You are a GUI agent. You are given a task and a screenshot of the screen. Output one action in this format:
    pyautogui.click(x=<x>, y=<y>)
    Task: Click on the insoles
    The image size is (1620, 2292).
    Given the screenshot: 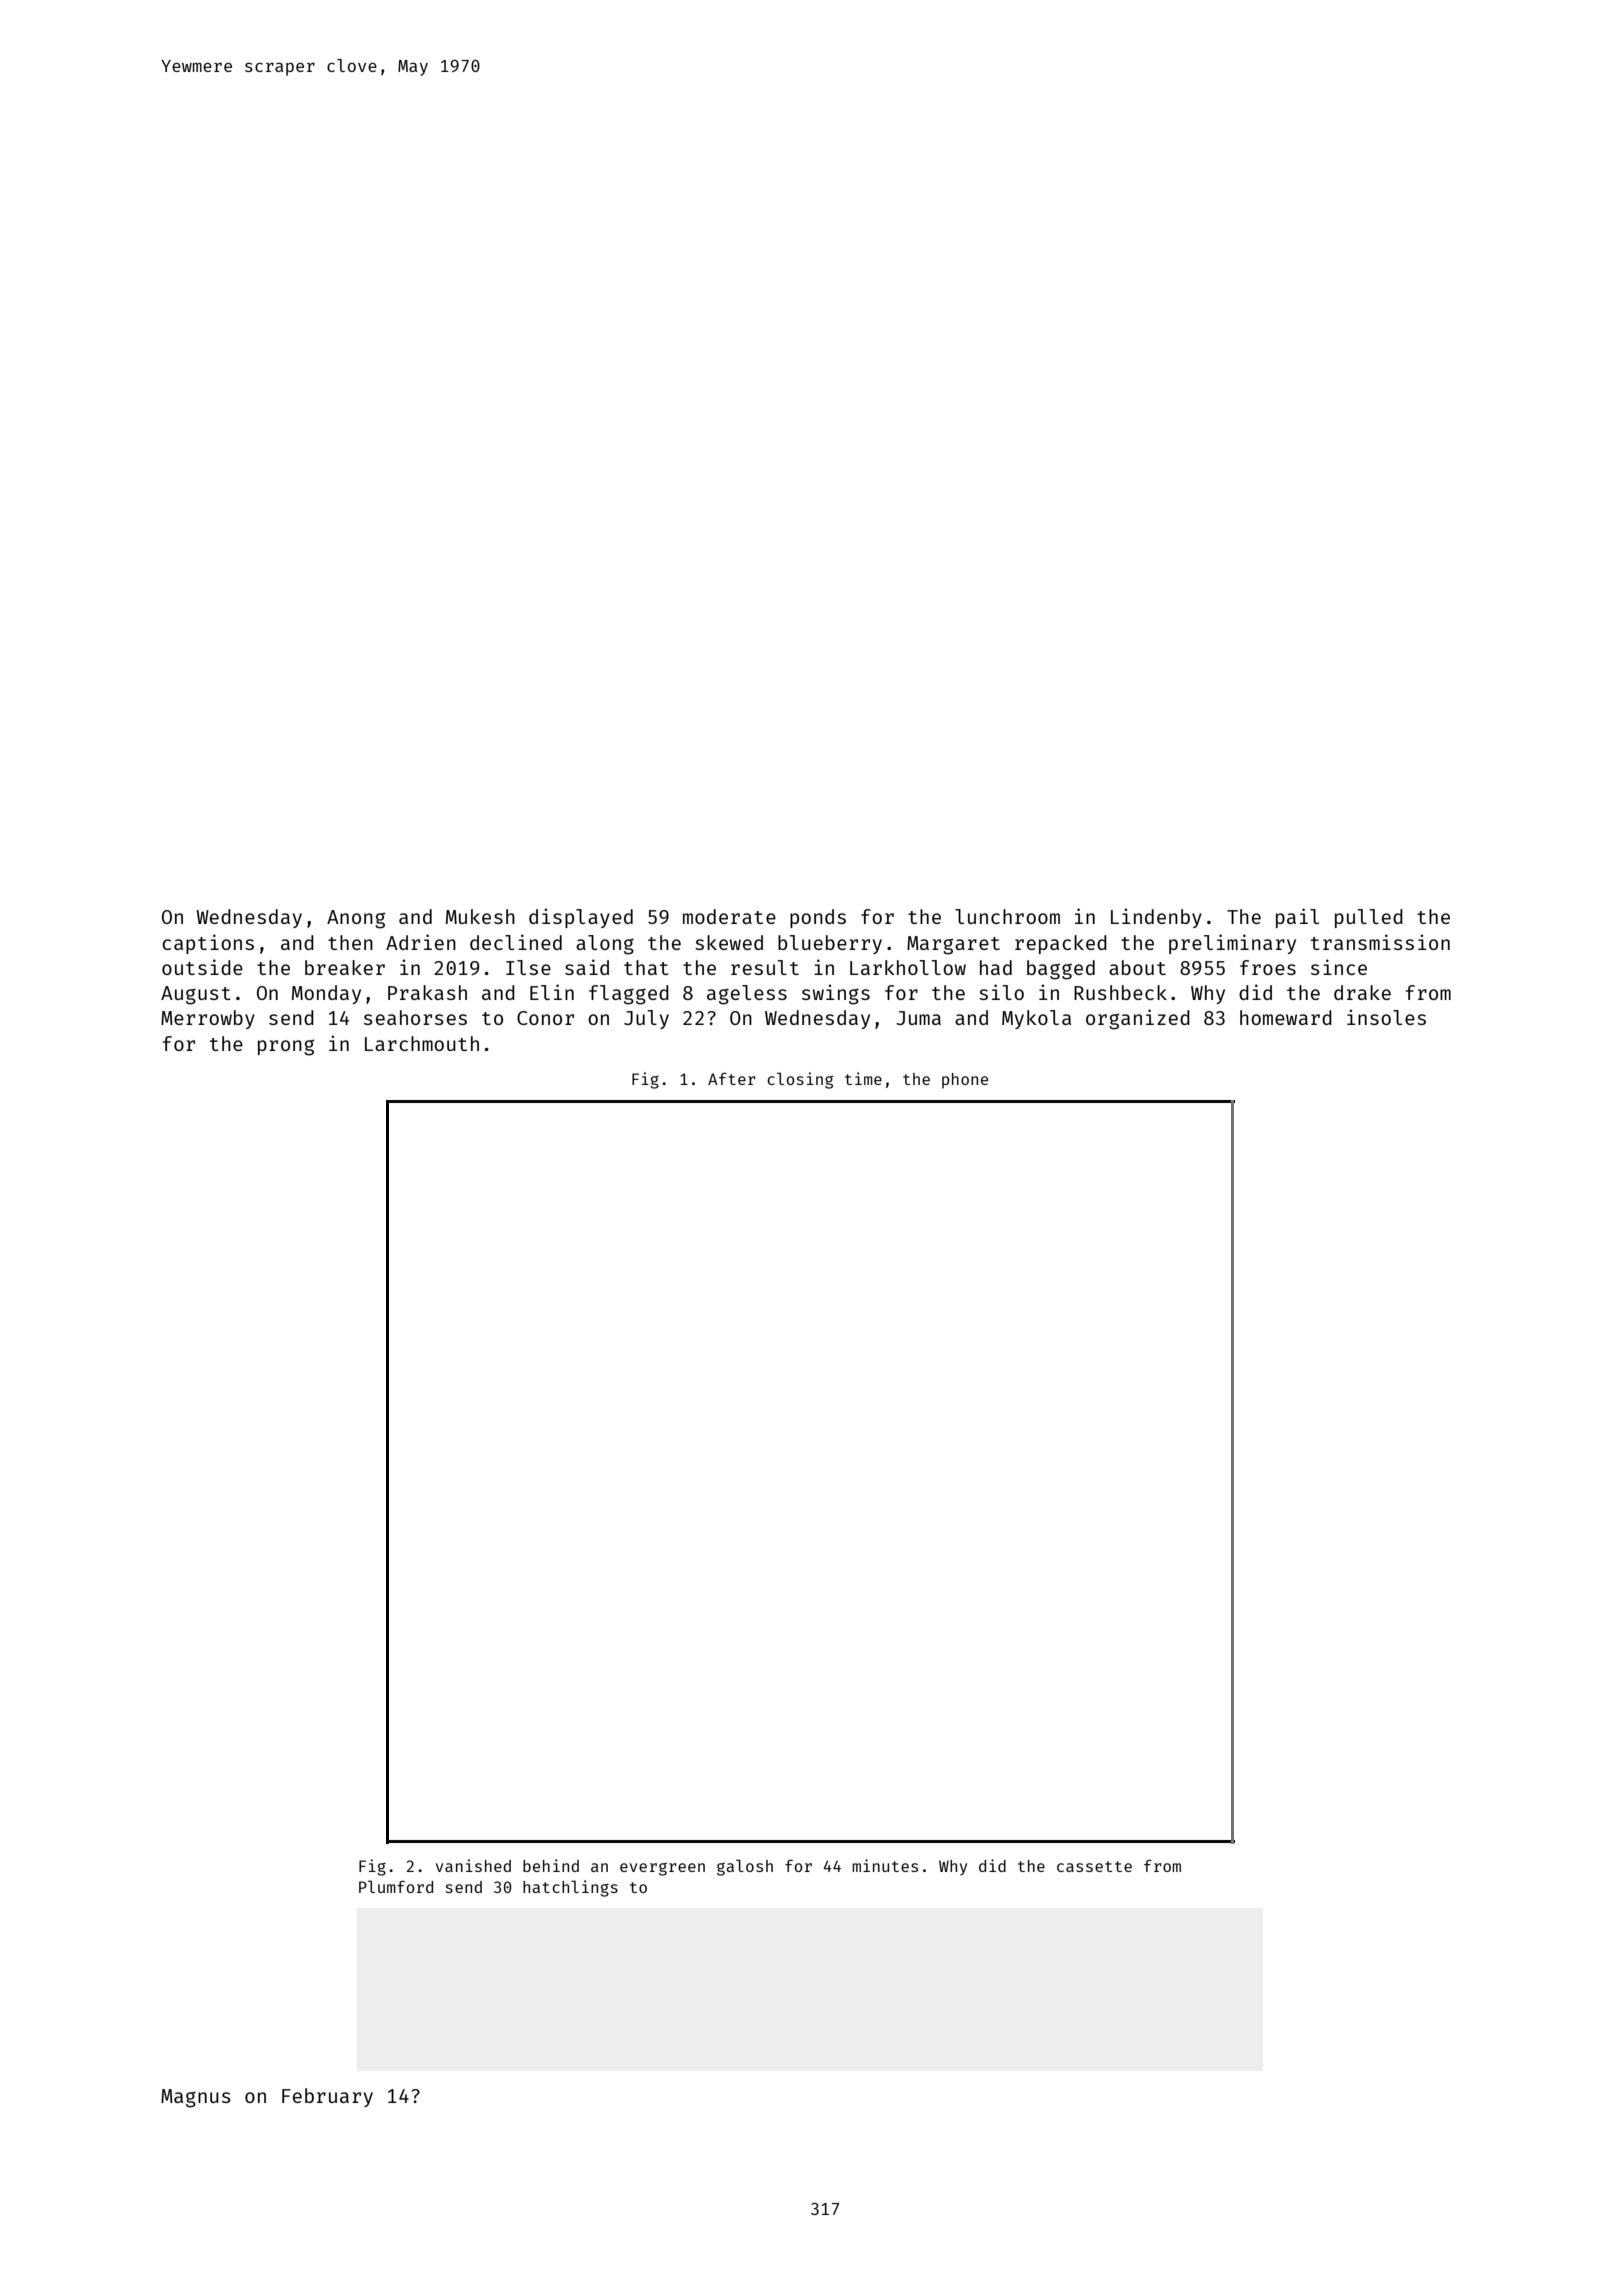 What is the action you would take?
    pyautogui.click(x=1386, y=1017)
